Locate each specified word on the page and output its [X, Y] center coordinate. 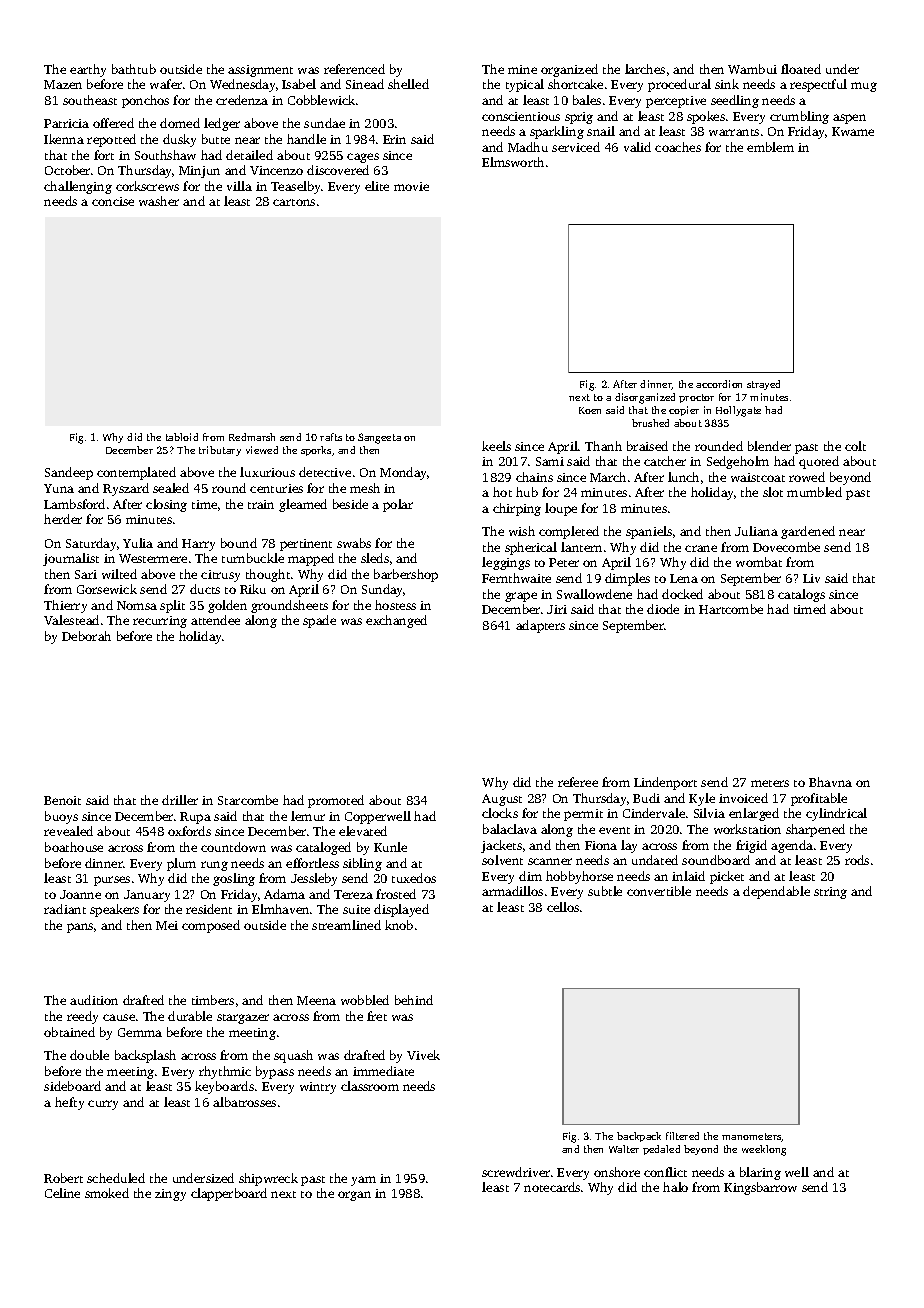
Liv [811, 578]
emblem [770, 147]
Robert [63, 1178]
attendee [215, 620]
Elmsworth [513, 162]
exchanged [396, 621]
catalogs [801, 595]
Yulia [138, 543]
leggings [506, 563]
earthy [88, 70]
